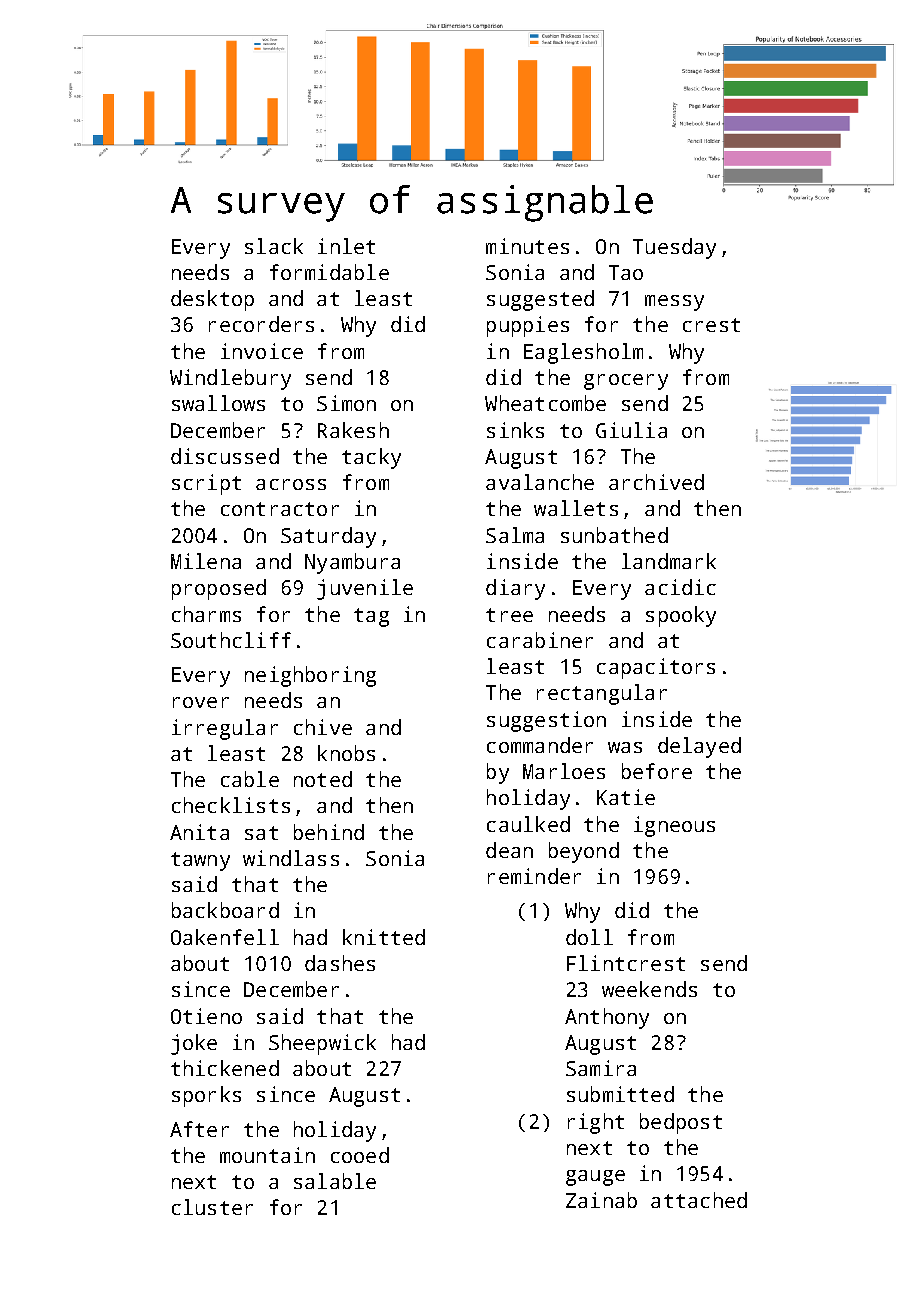 The width and height of the page is (924, 1311). I want to click on slack, so click(274, 246).
